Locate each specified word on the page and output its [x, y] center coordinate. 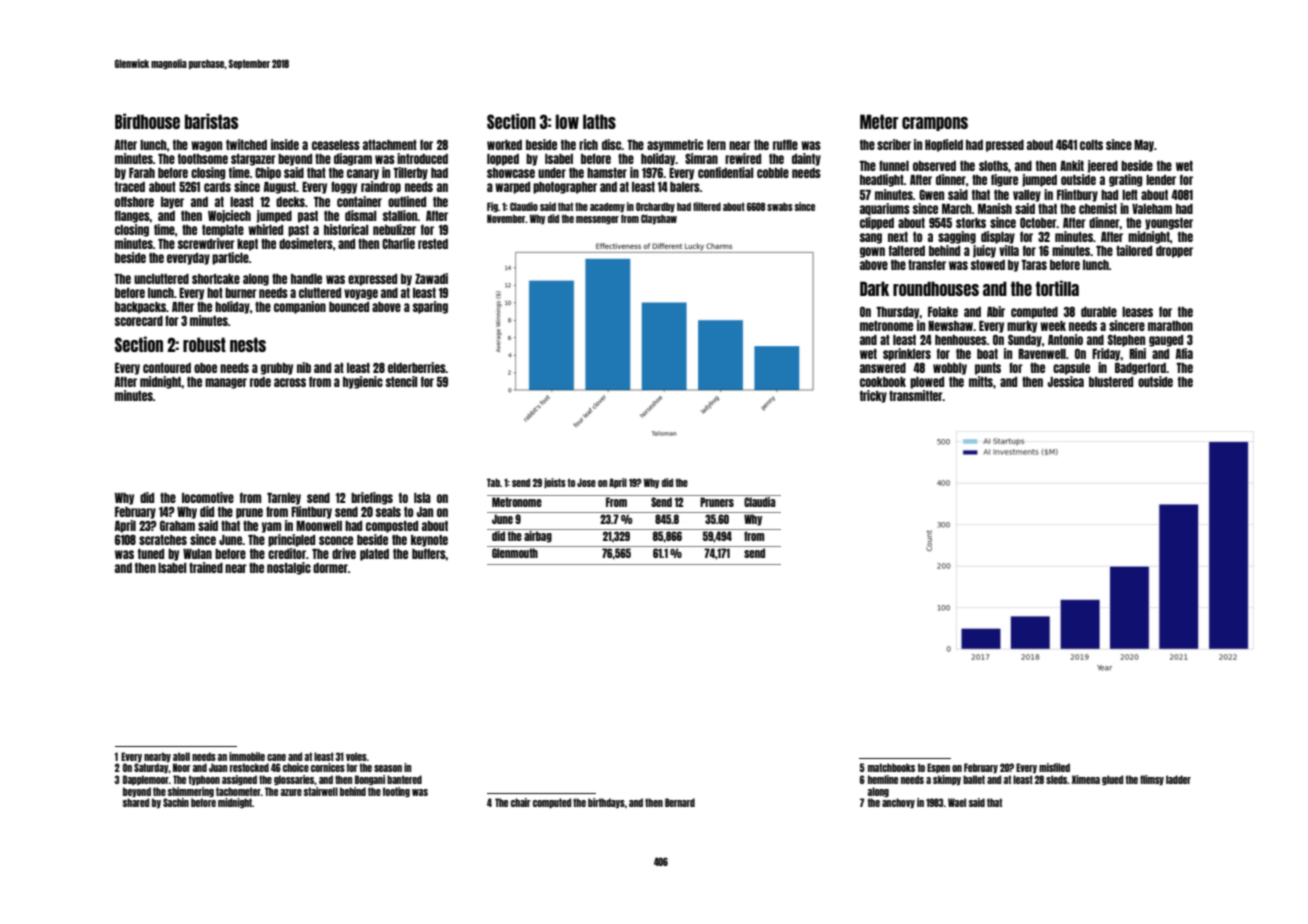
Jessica [1066, 381]
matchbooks [891, 767]
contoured [167, 368]
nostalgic [289, 568]
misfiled [1054, 767]
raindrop [381, 187]
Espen [938, 768]
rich [588, 144]
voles [356, 756]
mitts [981, 381]
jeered [1103, 166]
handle [306, 279]
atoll [181, 756]
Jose [586, 482]
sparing [430, 307]
